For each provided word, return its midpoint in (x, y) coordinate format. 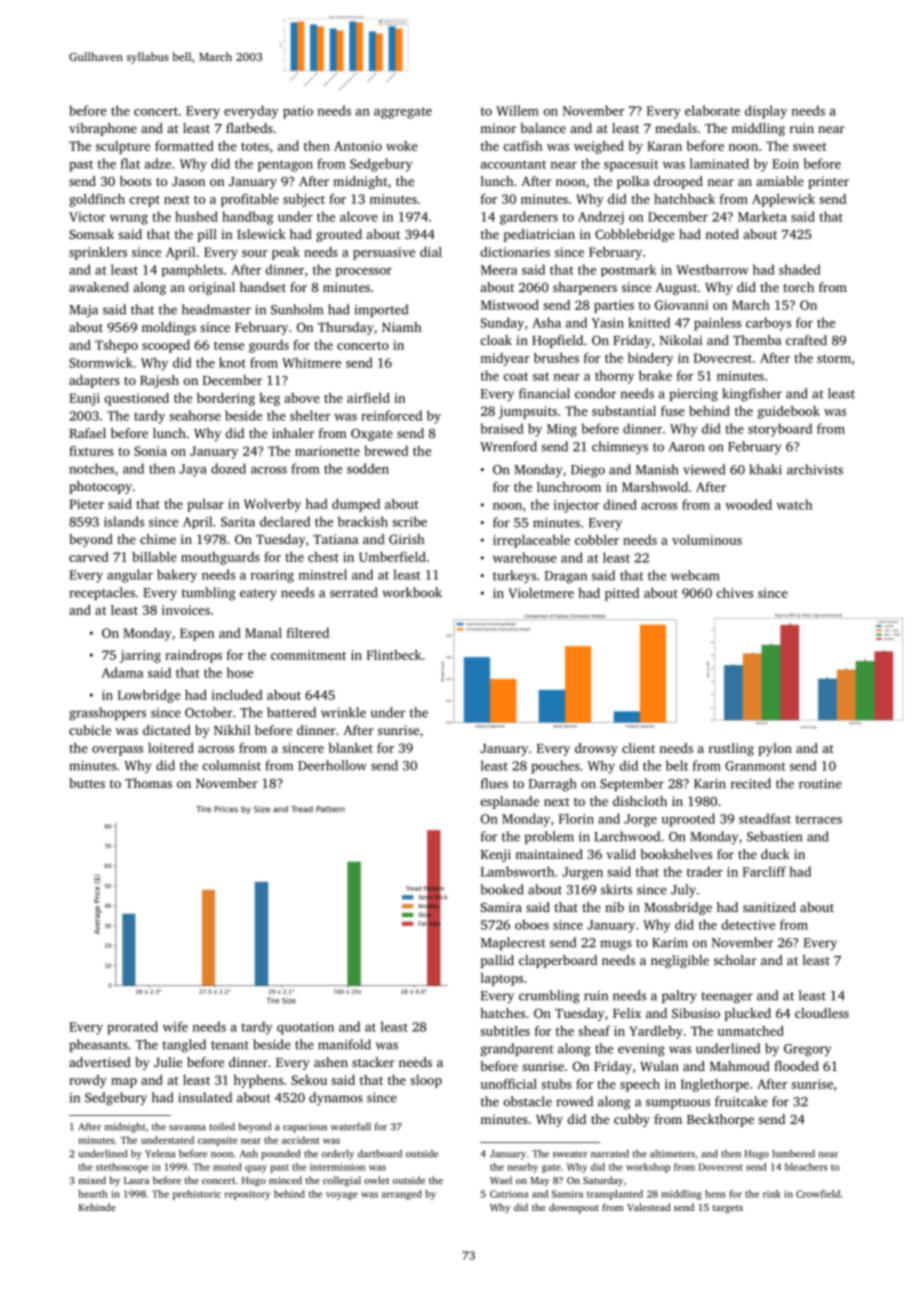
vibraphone (103, 129)
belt (677, 765)
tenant (230, 1045)
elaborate (712, 110)
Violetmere (541, 593)
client (638, 748)
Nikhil (232, 730)
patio (298, 112)
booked (502, 889)
